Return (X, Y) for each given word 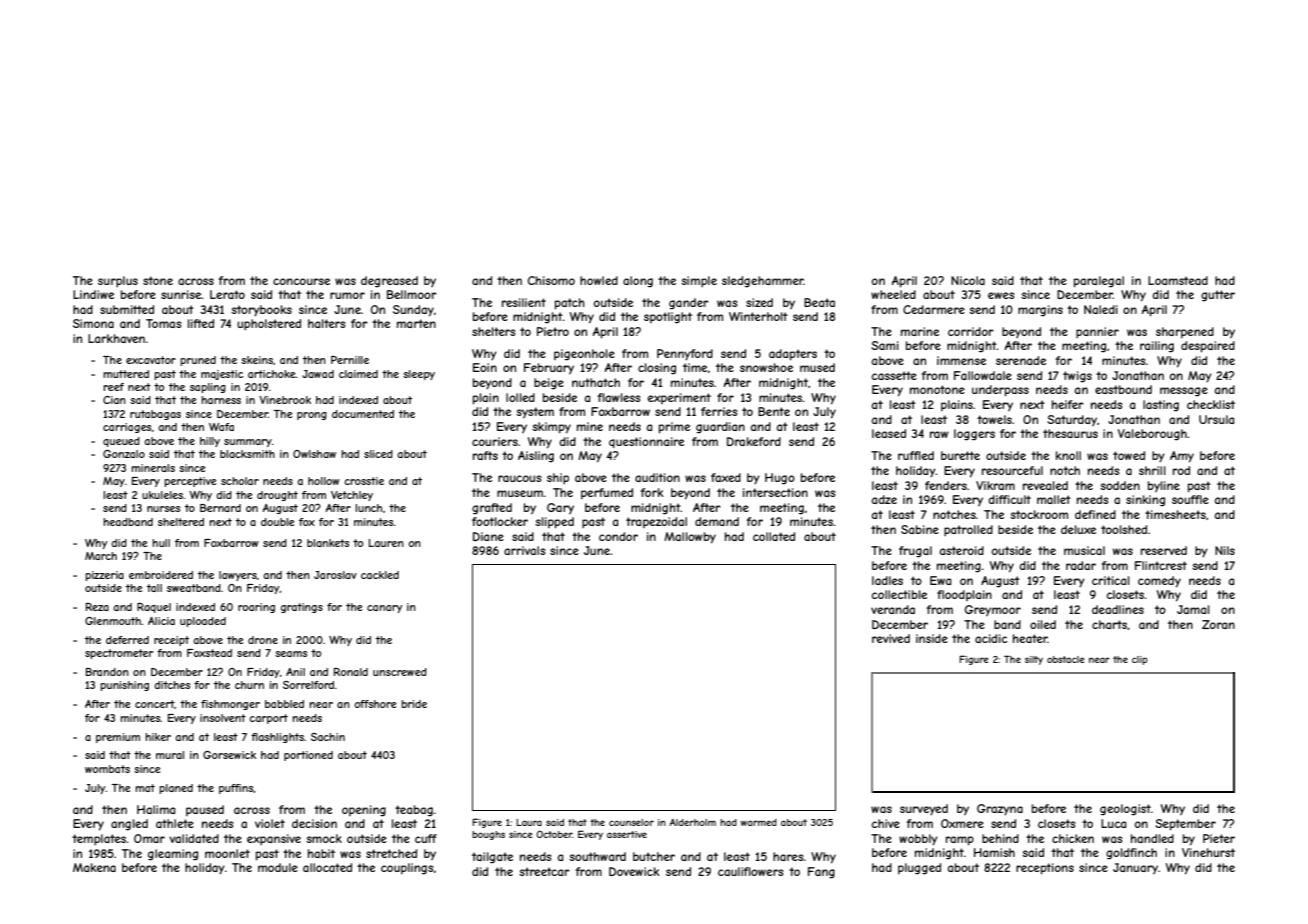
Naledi (1101, 309)
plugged (919, 869)
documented (363, 414)
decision (314, 823)
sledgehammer (763, 282)
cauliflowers (750, 871)
